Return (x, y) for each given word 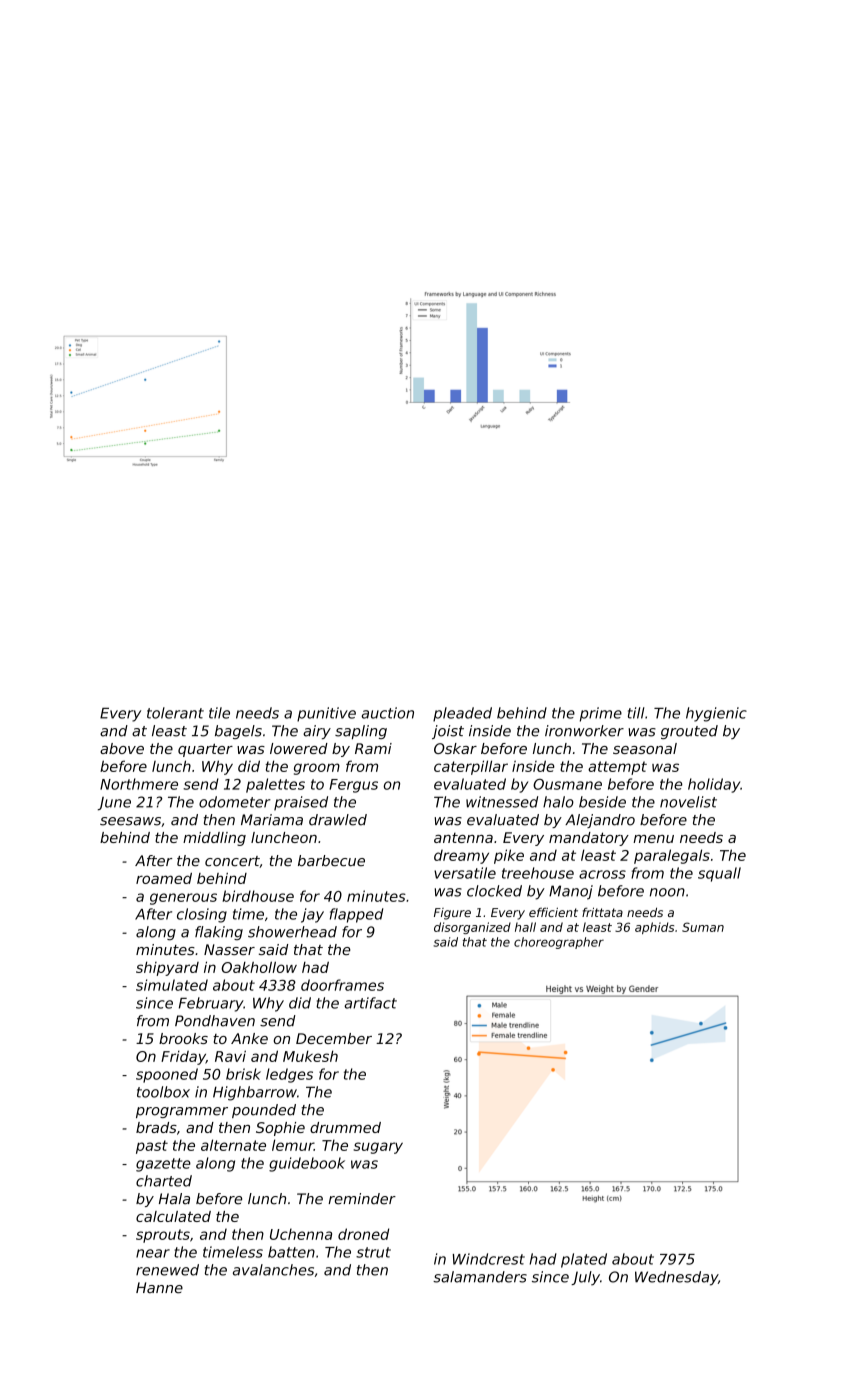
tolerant (175, 713)
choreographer (559, 943)
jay (312, 915)
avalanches (273, 1270)
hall (525, 927)
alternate (233, 1145)
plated (584, 1260)
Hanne (159, 1288)
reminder (362, 1199)
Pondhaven (215, 1021)
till (636, 713)
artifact (370, 1003)
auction (387, 713)
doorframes (342, 985)
